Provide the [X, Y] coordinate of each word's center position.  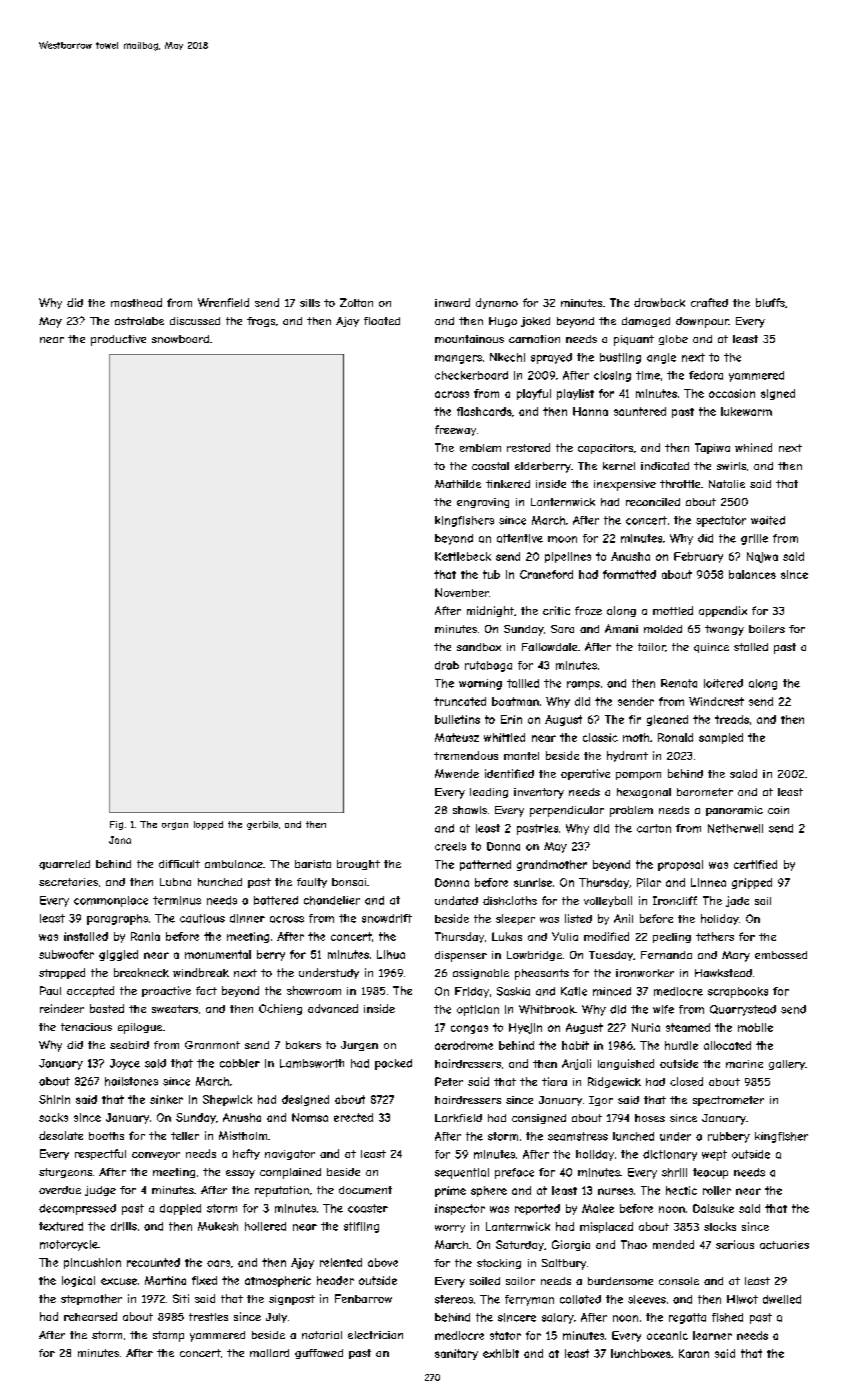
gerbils [262, 825]
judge [100, 1191]
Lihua [391, 954]
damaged [646, 322]
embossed [781, 955]
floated [382, 321]
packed [393, 1064]
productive [118, 340]
